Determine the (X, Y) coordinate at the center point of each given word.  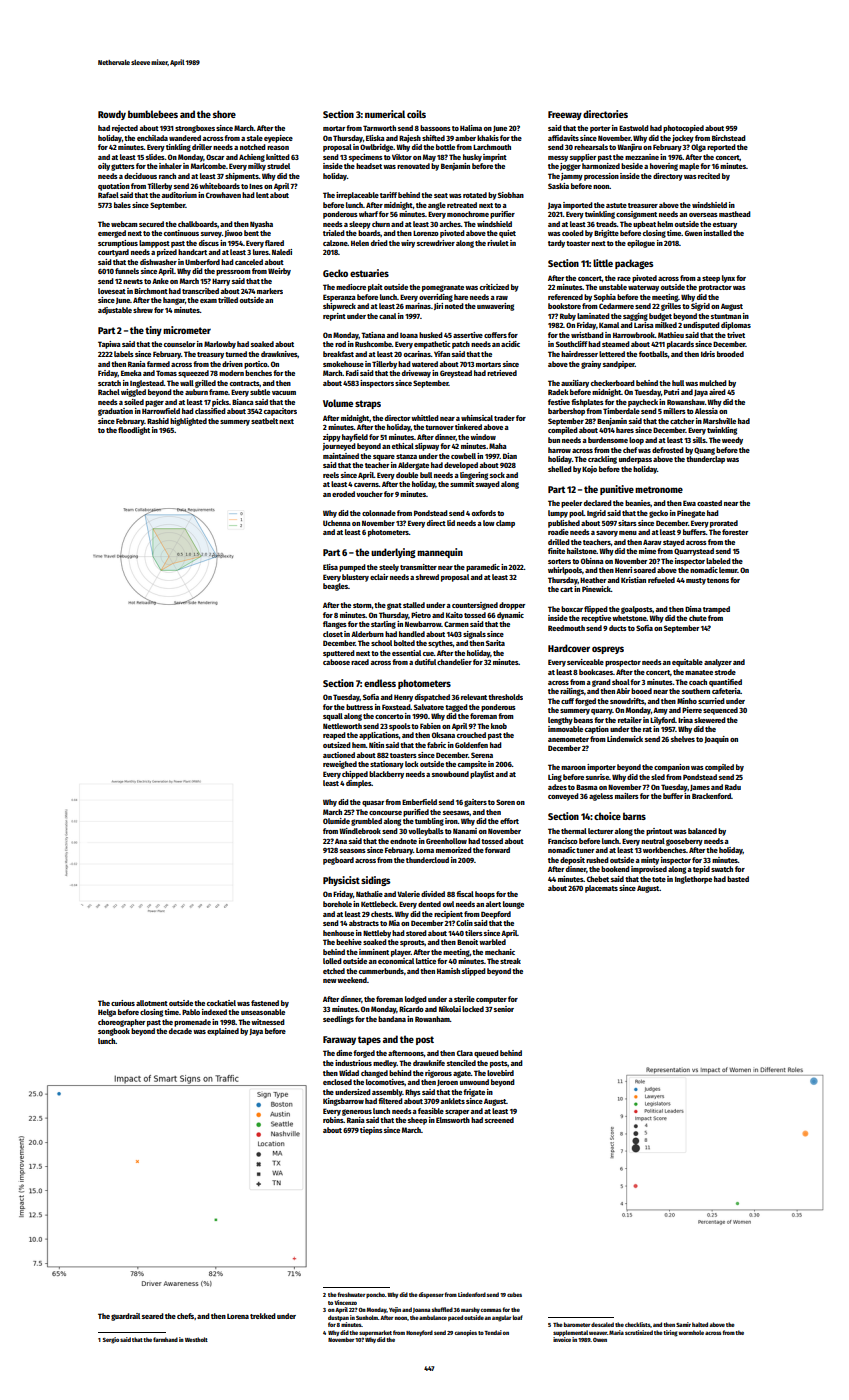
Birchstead (729, 138)
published (564, 524)
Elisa (330, 567)
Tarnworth (379, 128)
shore (224, 114)
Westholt (196, 1339)
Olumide (336, 821)
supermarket (375, 1333)
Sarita (495, 643)
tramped (716, 610)
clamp (505, 524)
